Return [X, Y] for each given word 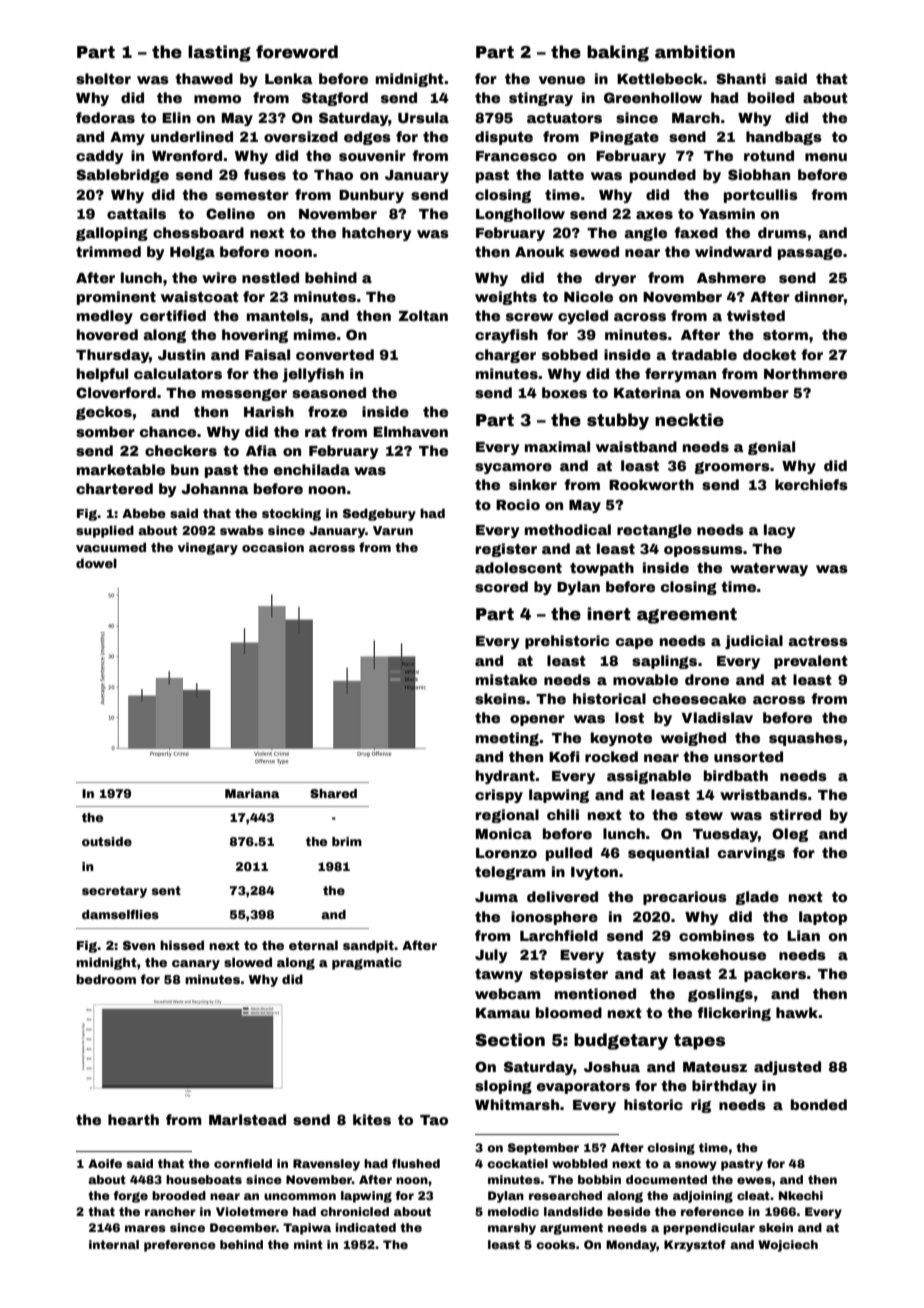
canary [196, 965]
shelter [103, 78]
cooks [556, 1244]
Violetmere [252, 1211]
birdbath [736, 775]
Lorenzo [506, 853]
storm [785, 335]
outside [107, 841]
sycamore [513, 468]
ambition [695, 52]
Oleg [790, 835]
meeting [507, 739]
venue [562, 80]
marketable [121, 469]
